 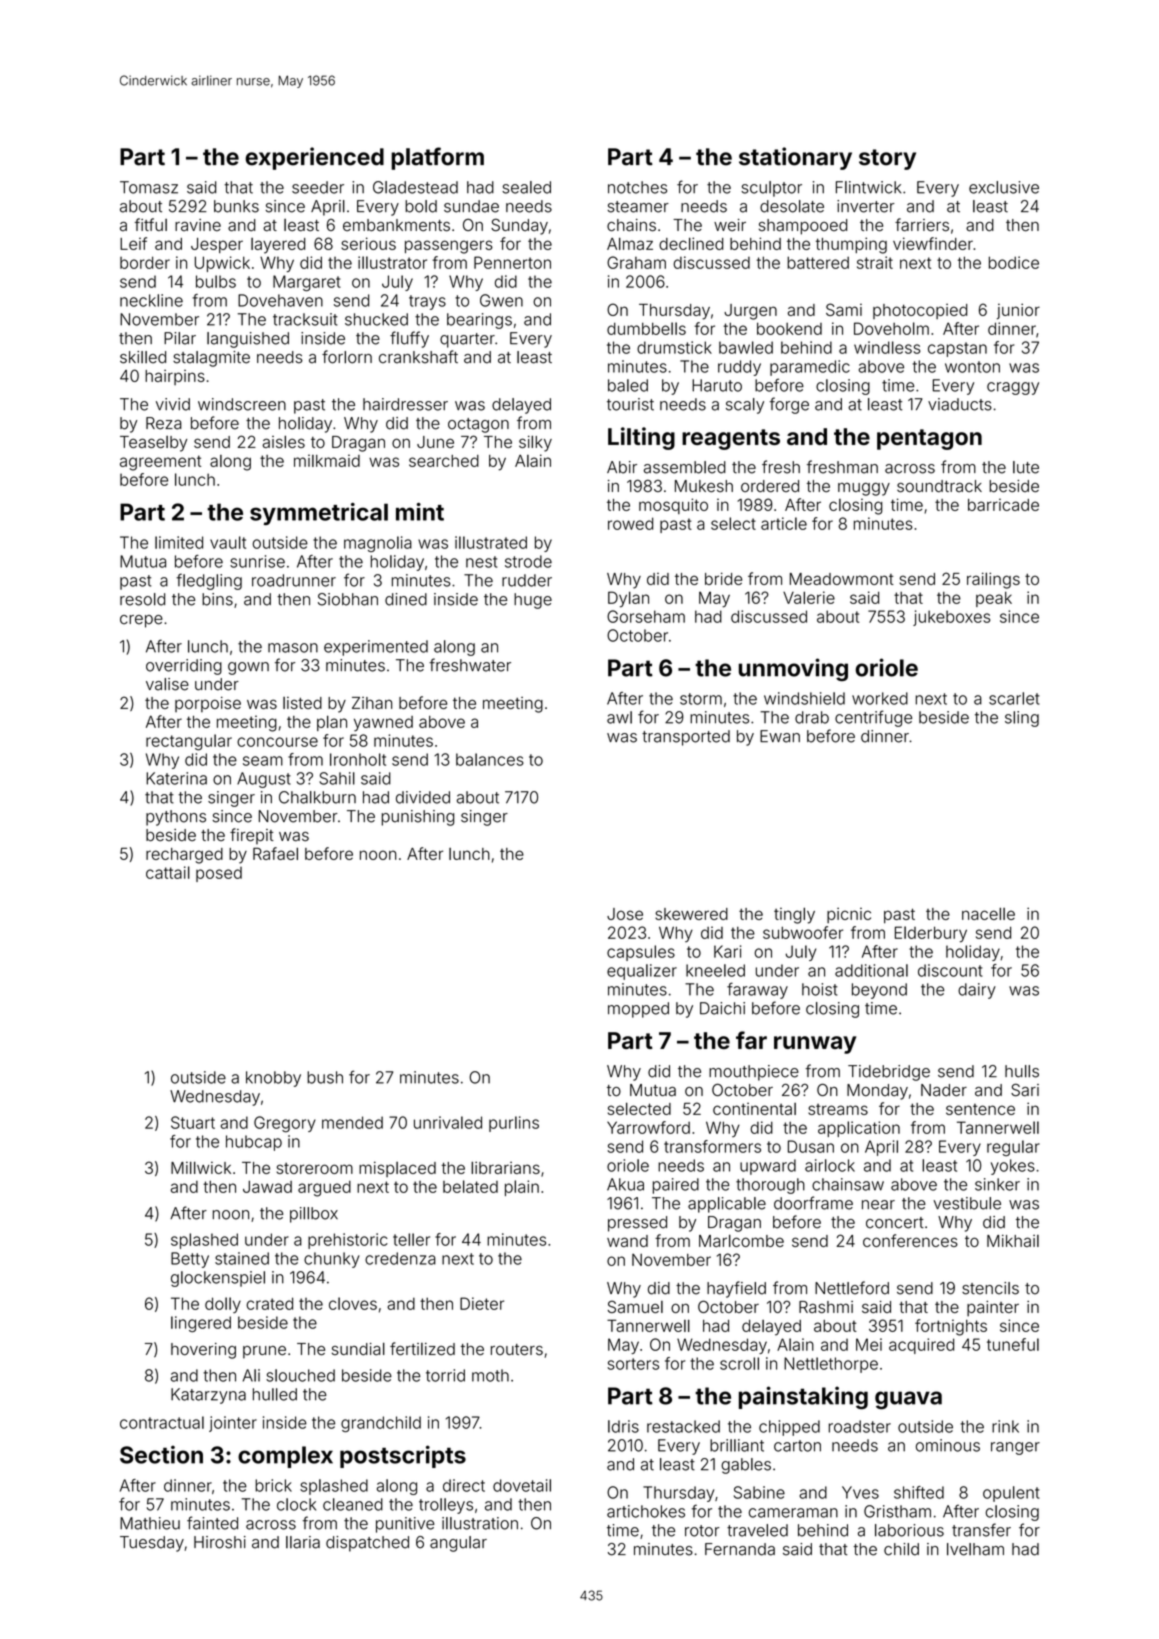 What do you see at coordinates (314, 158) in the screenshot?
I see `experienced` at bounding box center [314, 158].
